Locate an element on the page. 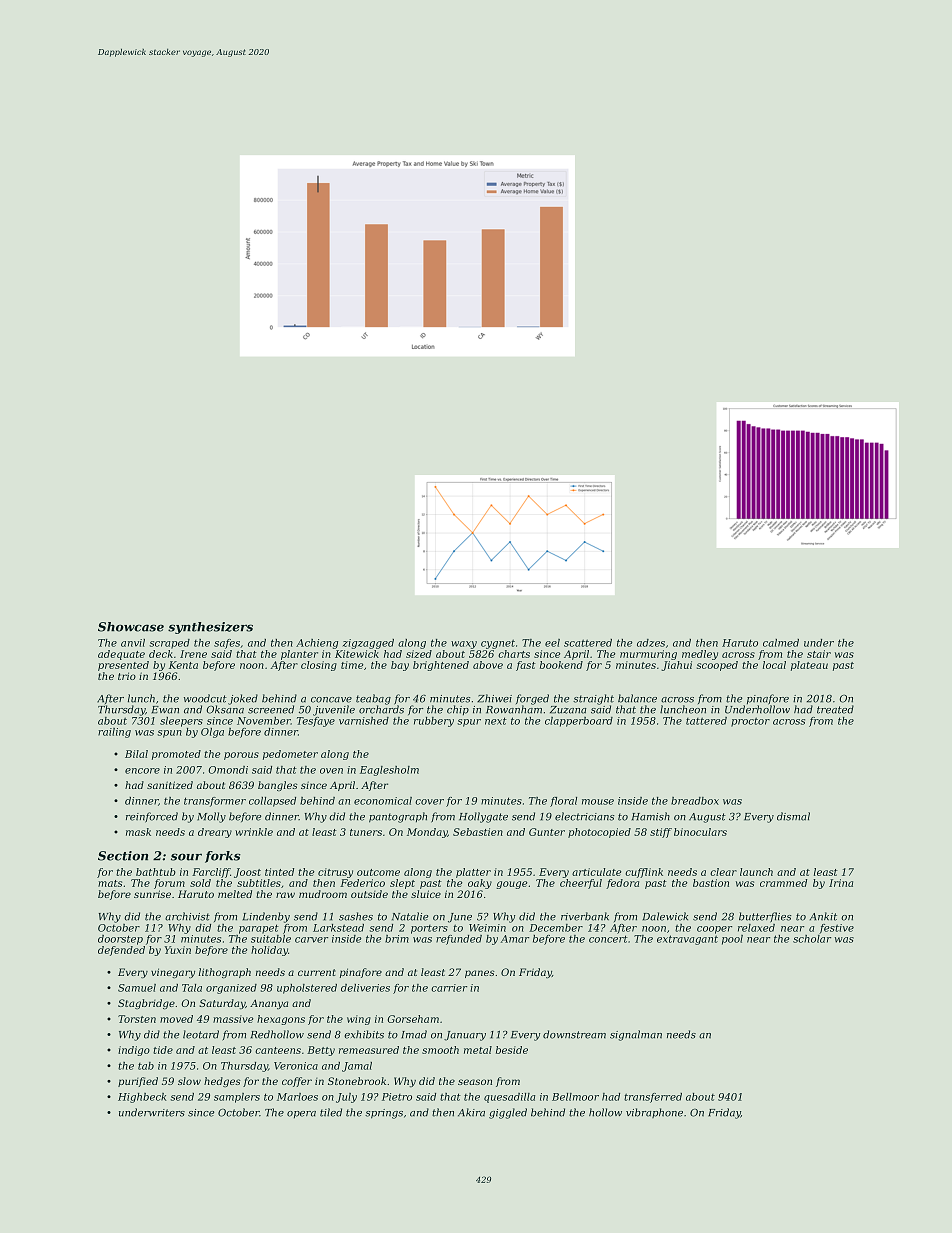 The image size is (952, 1233). woodcut is located at coordinates (205, 698).
